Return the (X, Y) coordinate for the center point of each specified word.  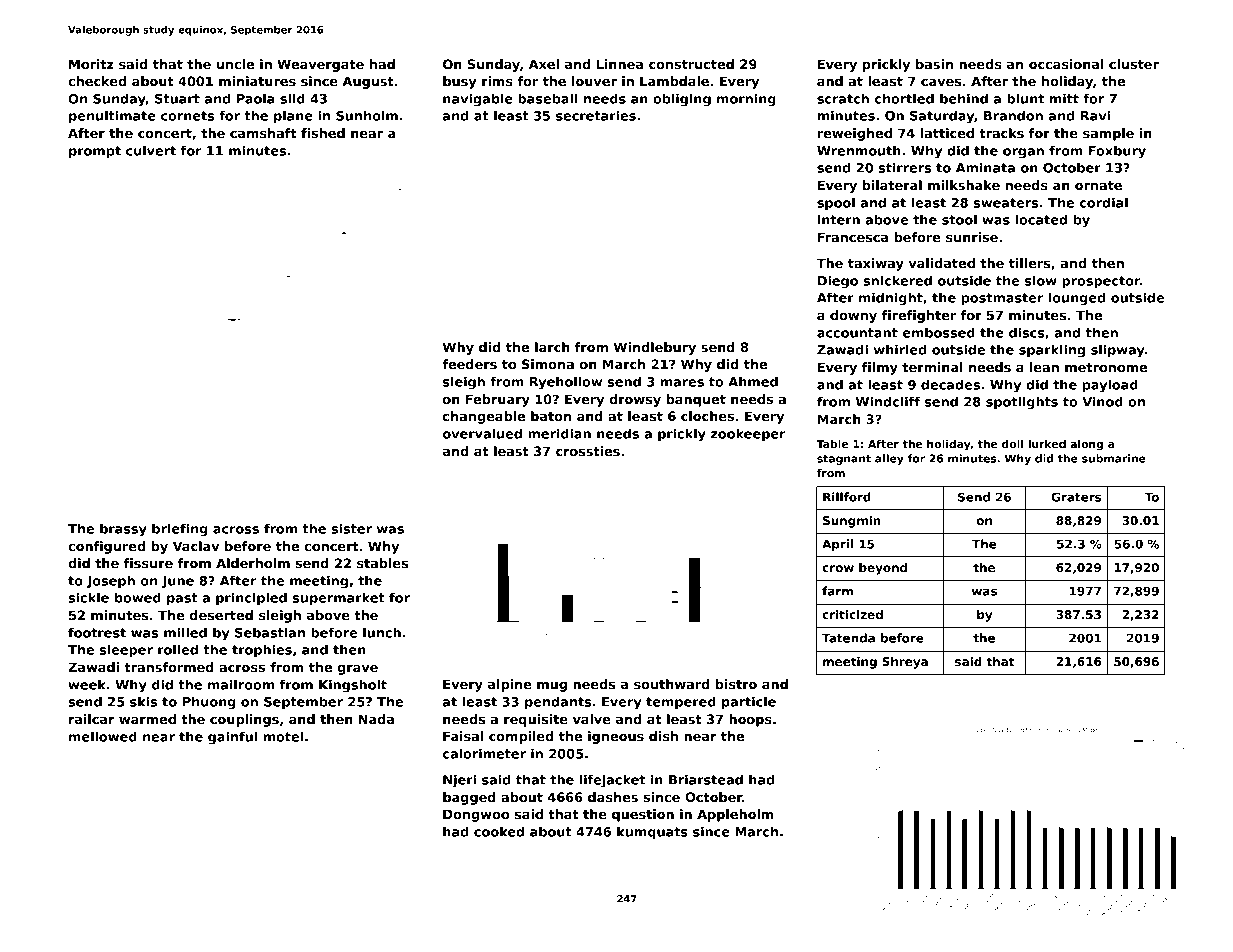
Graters (1076, 497)
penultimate (112, 116)
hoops (750, 720)
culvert (151, 150)
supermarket (339, 598)
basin (934, 64)
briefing (180, 530)
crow (838, 568)
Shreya (905, 663)
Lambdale (674, 81)
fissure (148, 563)
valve (592, 719)
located (1041, 219)
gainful (232, 738)
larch (552, 347)
